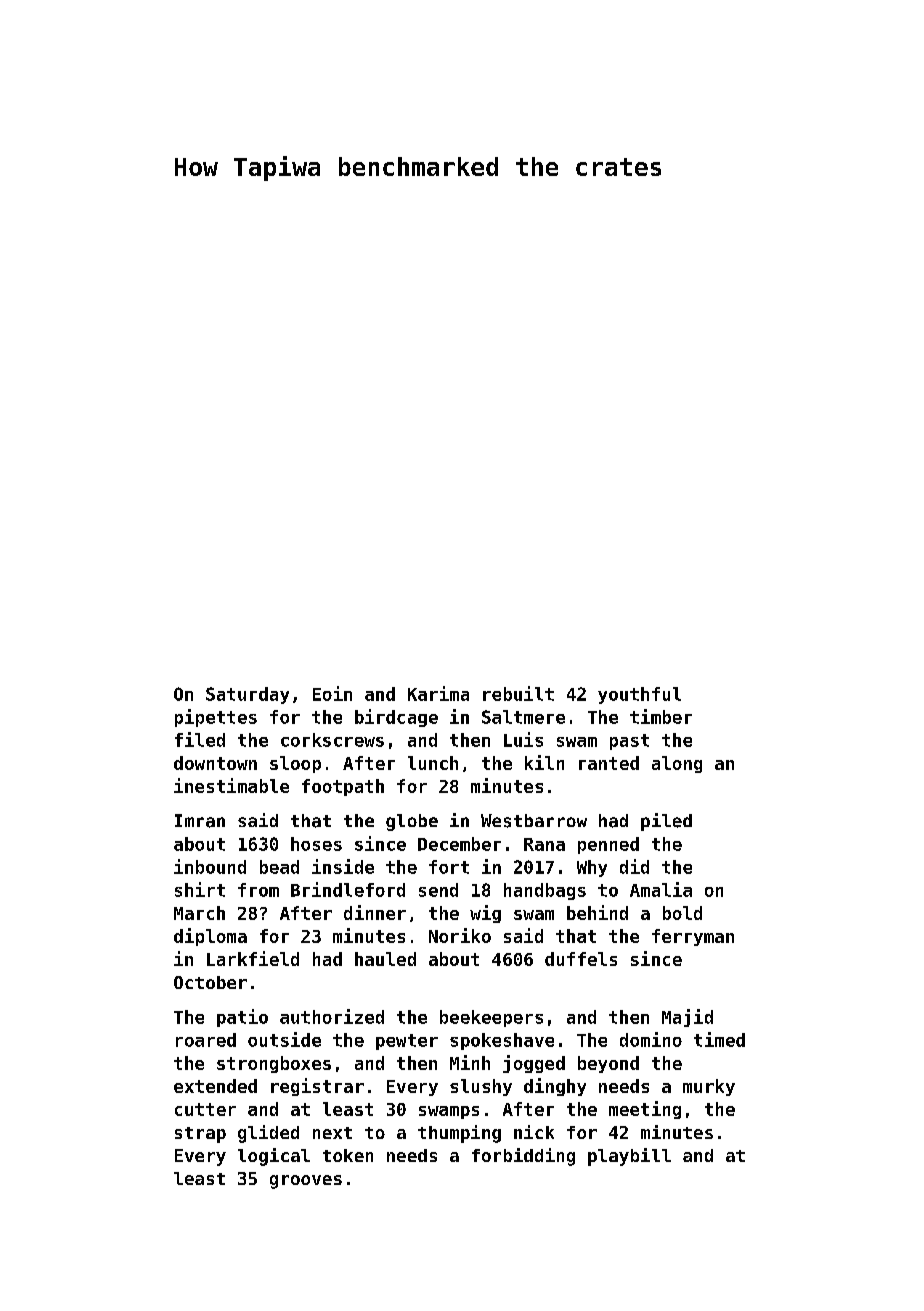 The image size is (924, 1311). I want to click on beekeepers, so click(491, 1018).
